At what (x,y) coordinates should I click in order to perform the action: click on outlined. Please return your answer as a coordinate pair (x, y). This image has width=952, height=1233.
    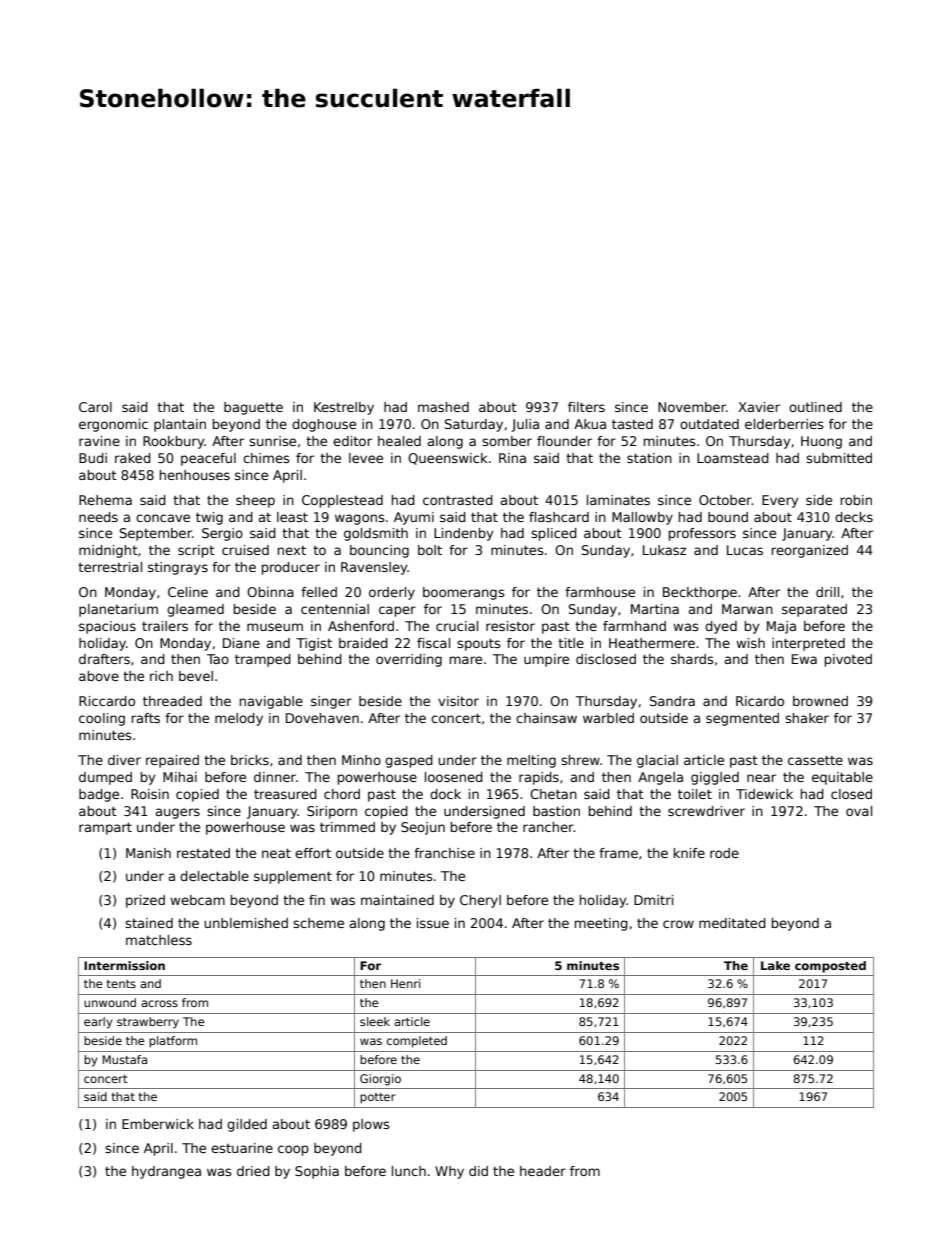
    Looking at the image, I should click on (815, 407).
